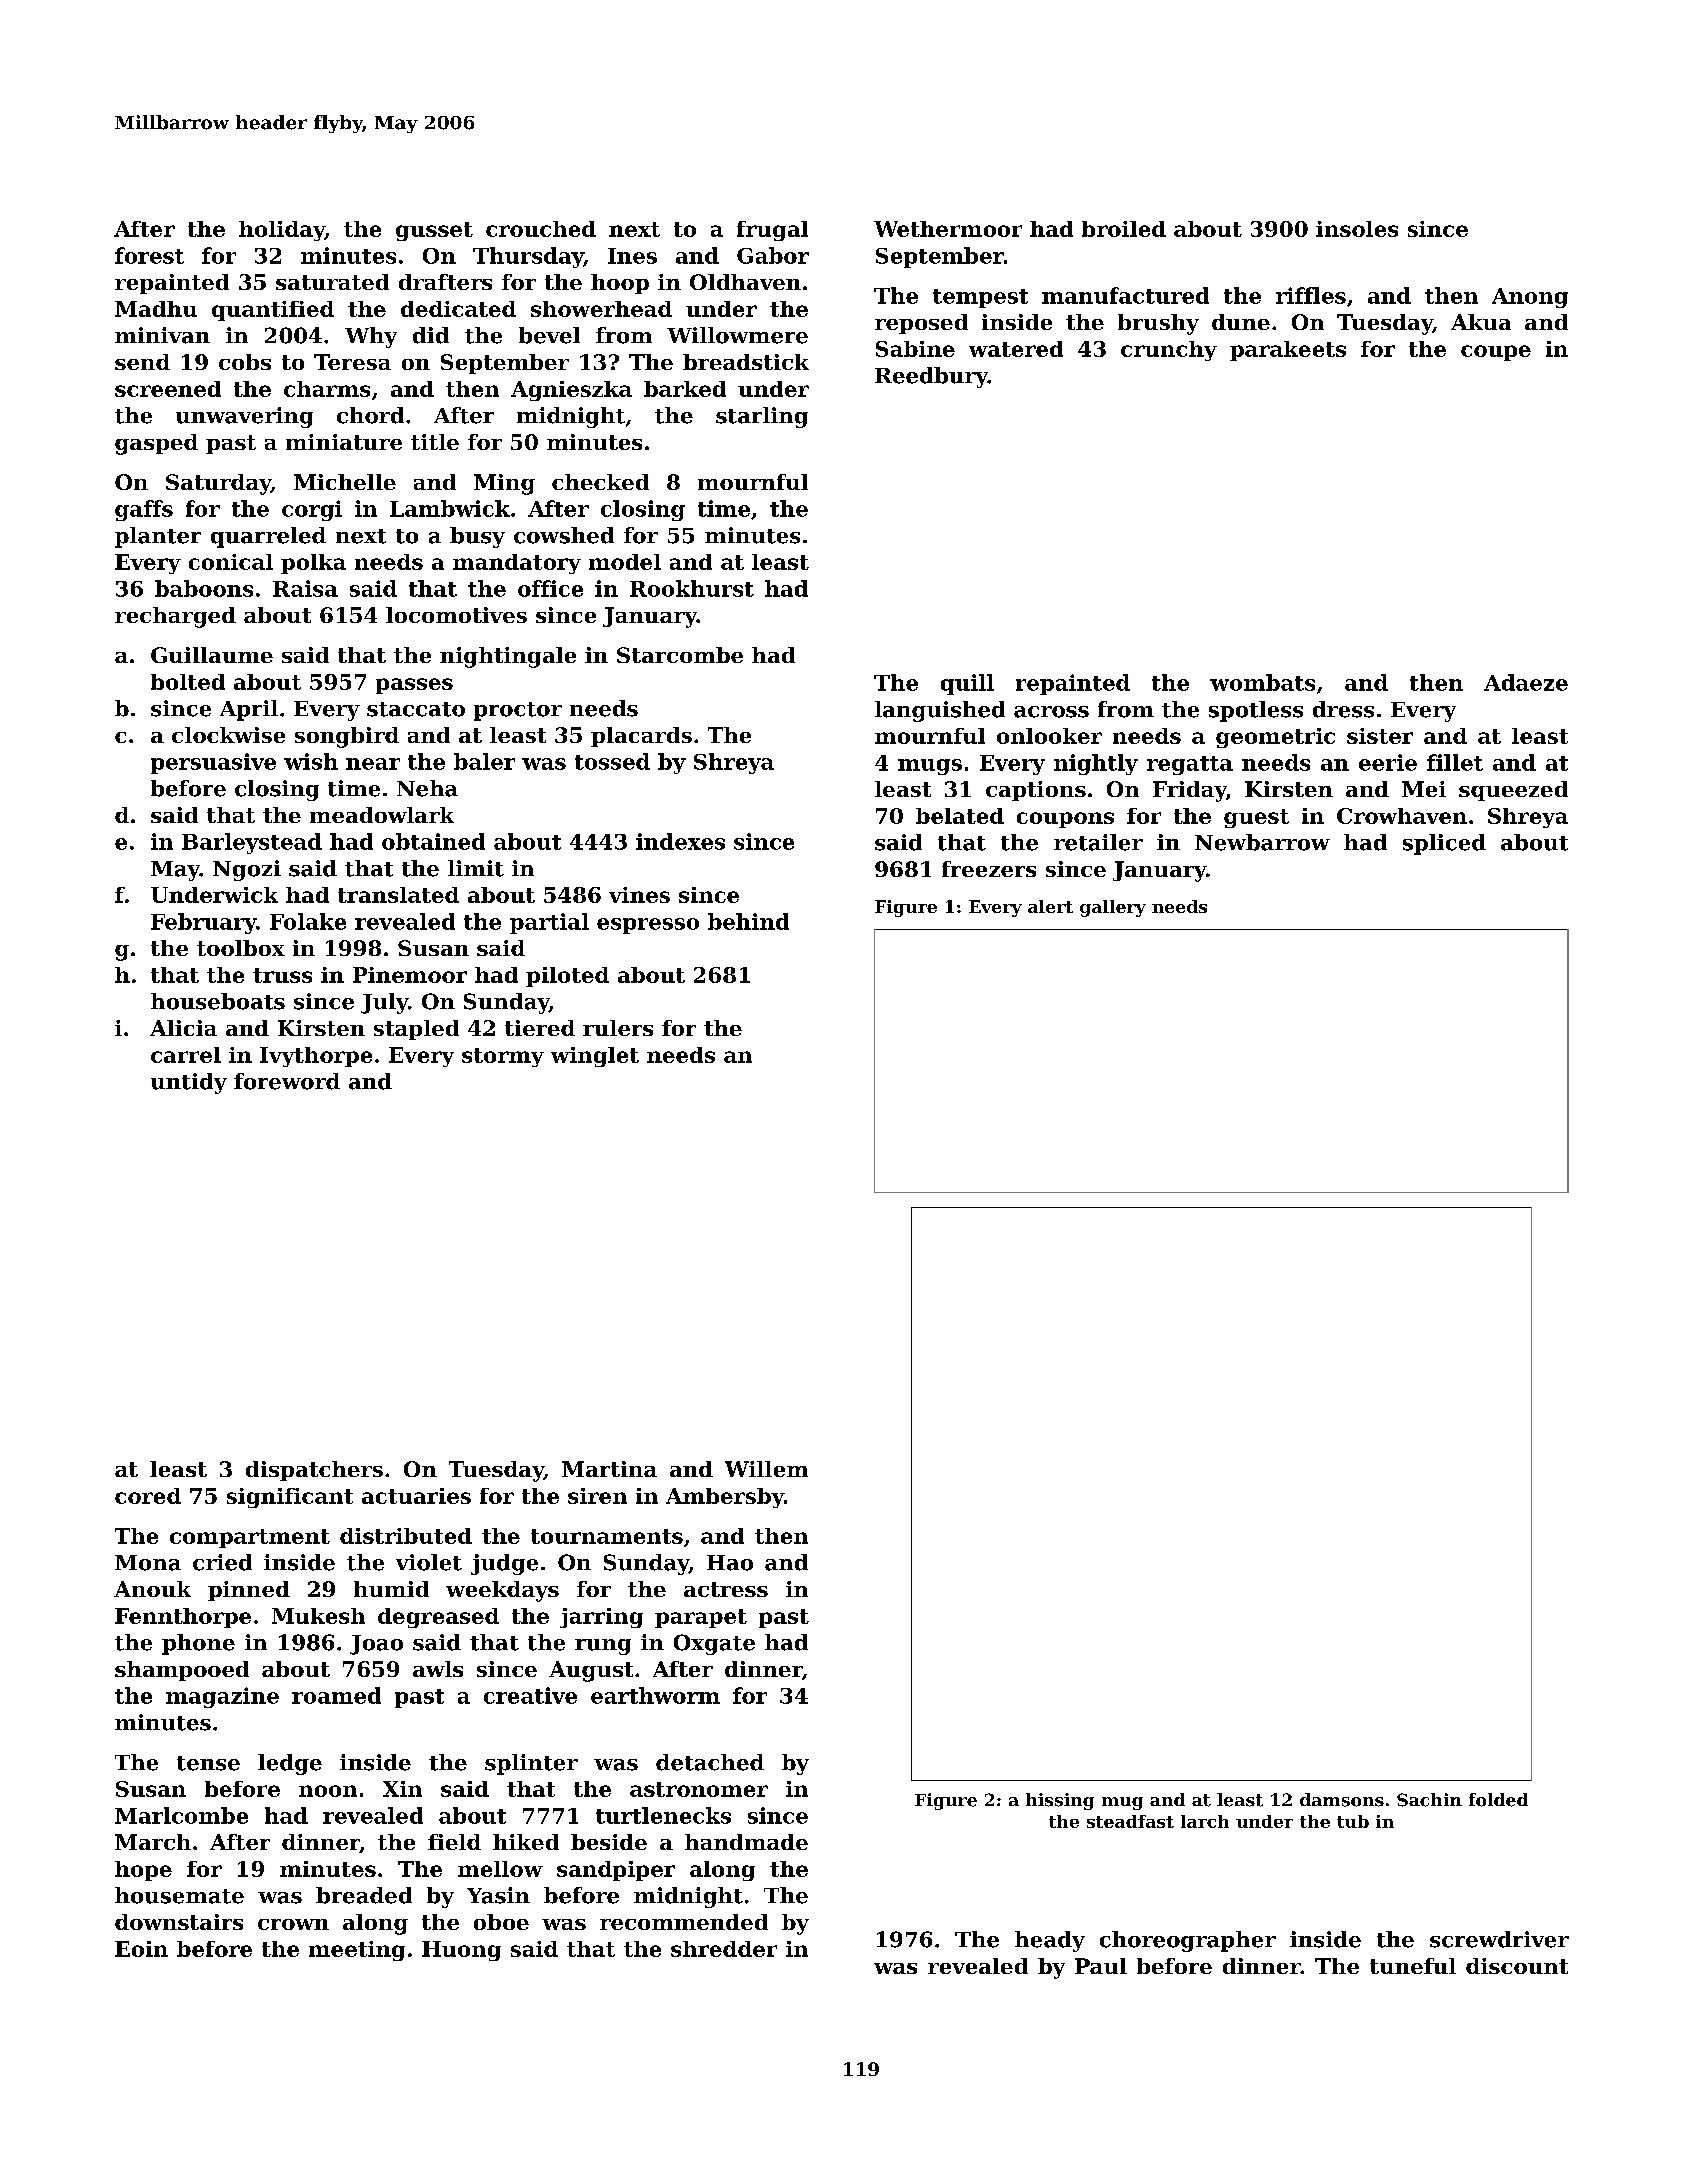  Describe the element at coordinates (1101, 1966) in the page. I see `Paul` at that location.
